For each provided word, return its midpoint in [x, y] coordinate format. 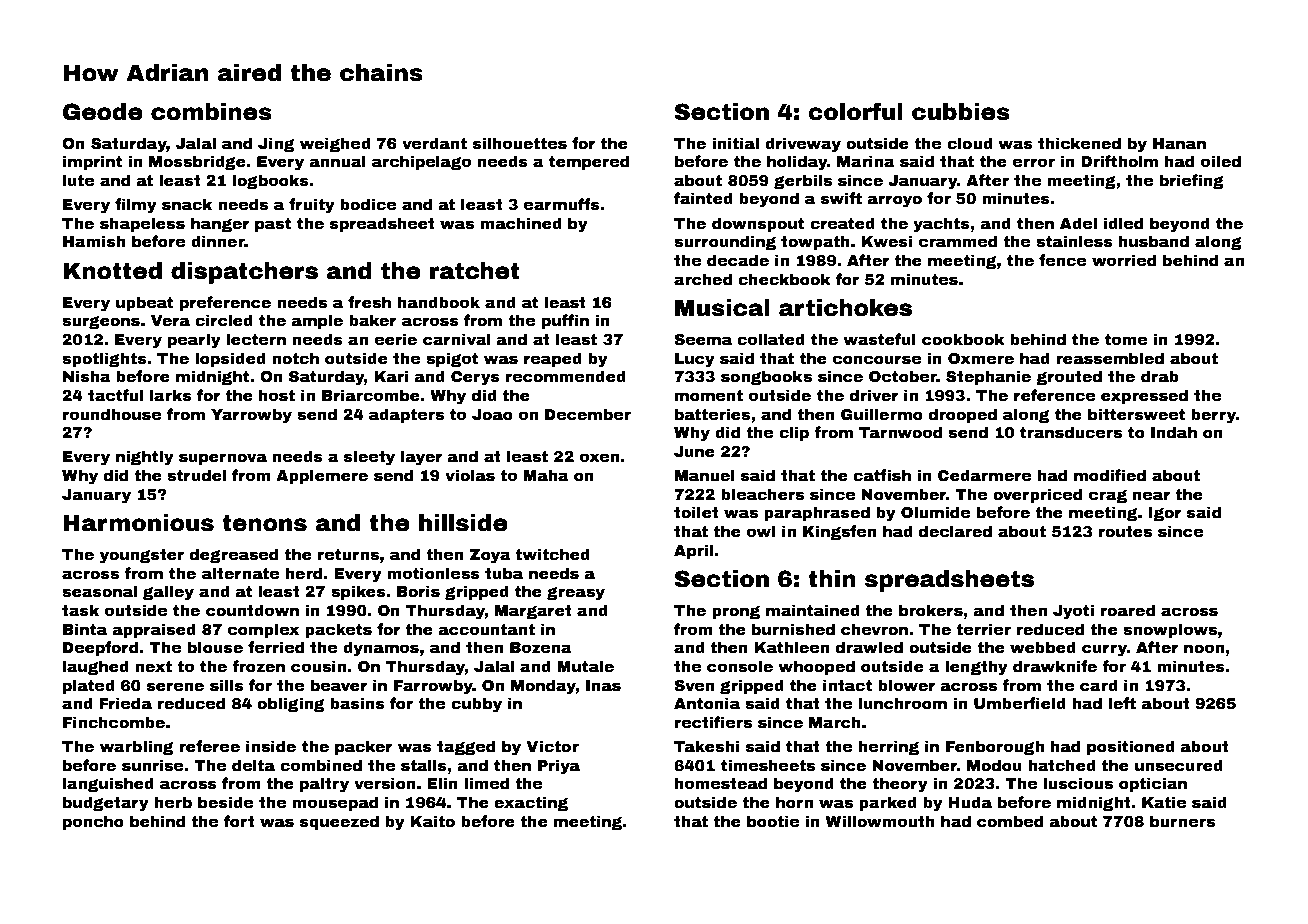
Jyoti [1073, 612]
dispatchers [244, 273]
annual [337, 161]
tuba [504, 573]
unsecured [1179, 765]
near [1152, 496]
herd [303, 573]
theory [900, 785]
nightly [145, 458]
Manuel [704, 475]
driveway [803, 145]
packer [364, 747]
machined [521, 223]
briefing [1192, 181]
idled [1123, 223]
